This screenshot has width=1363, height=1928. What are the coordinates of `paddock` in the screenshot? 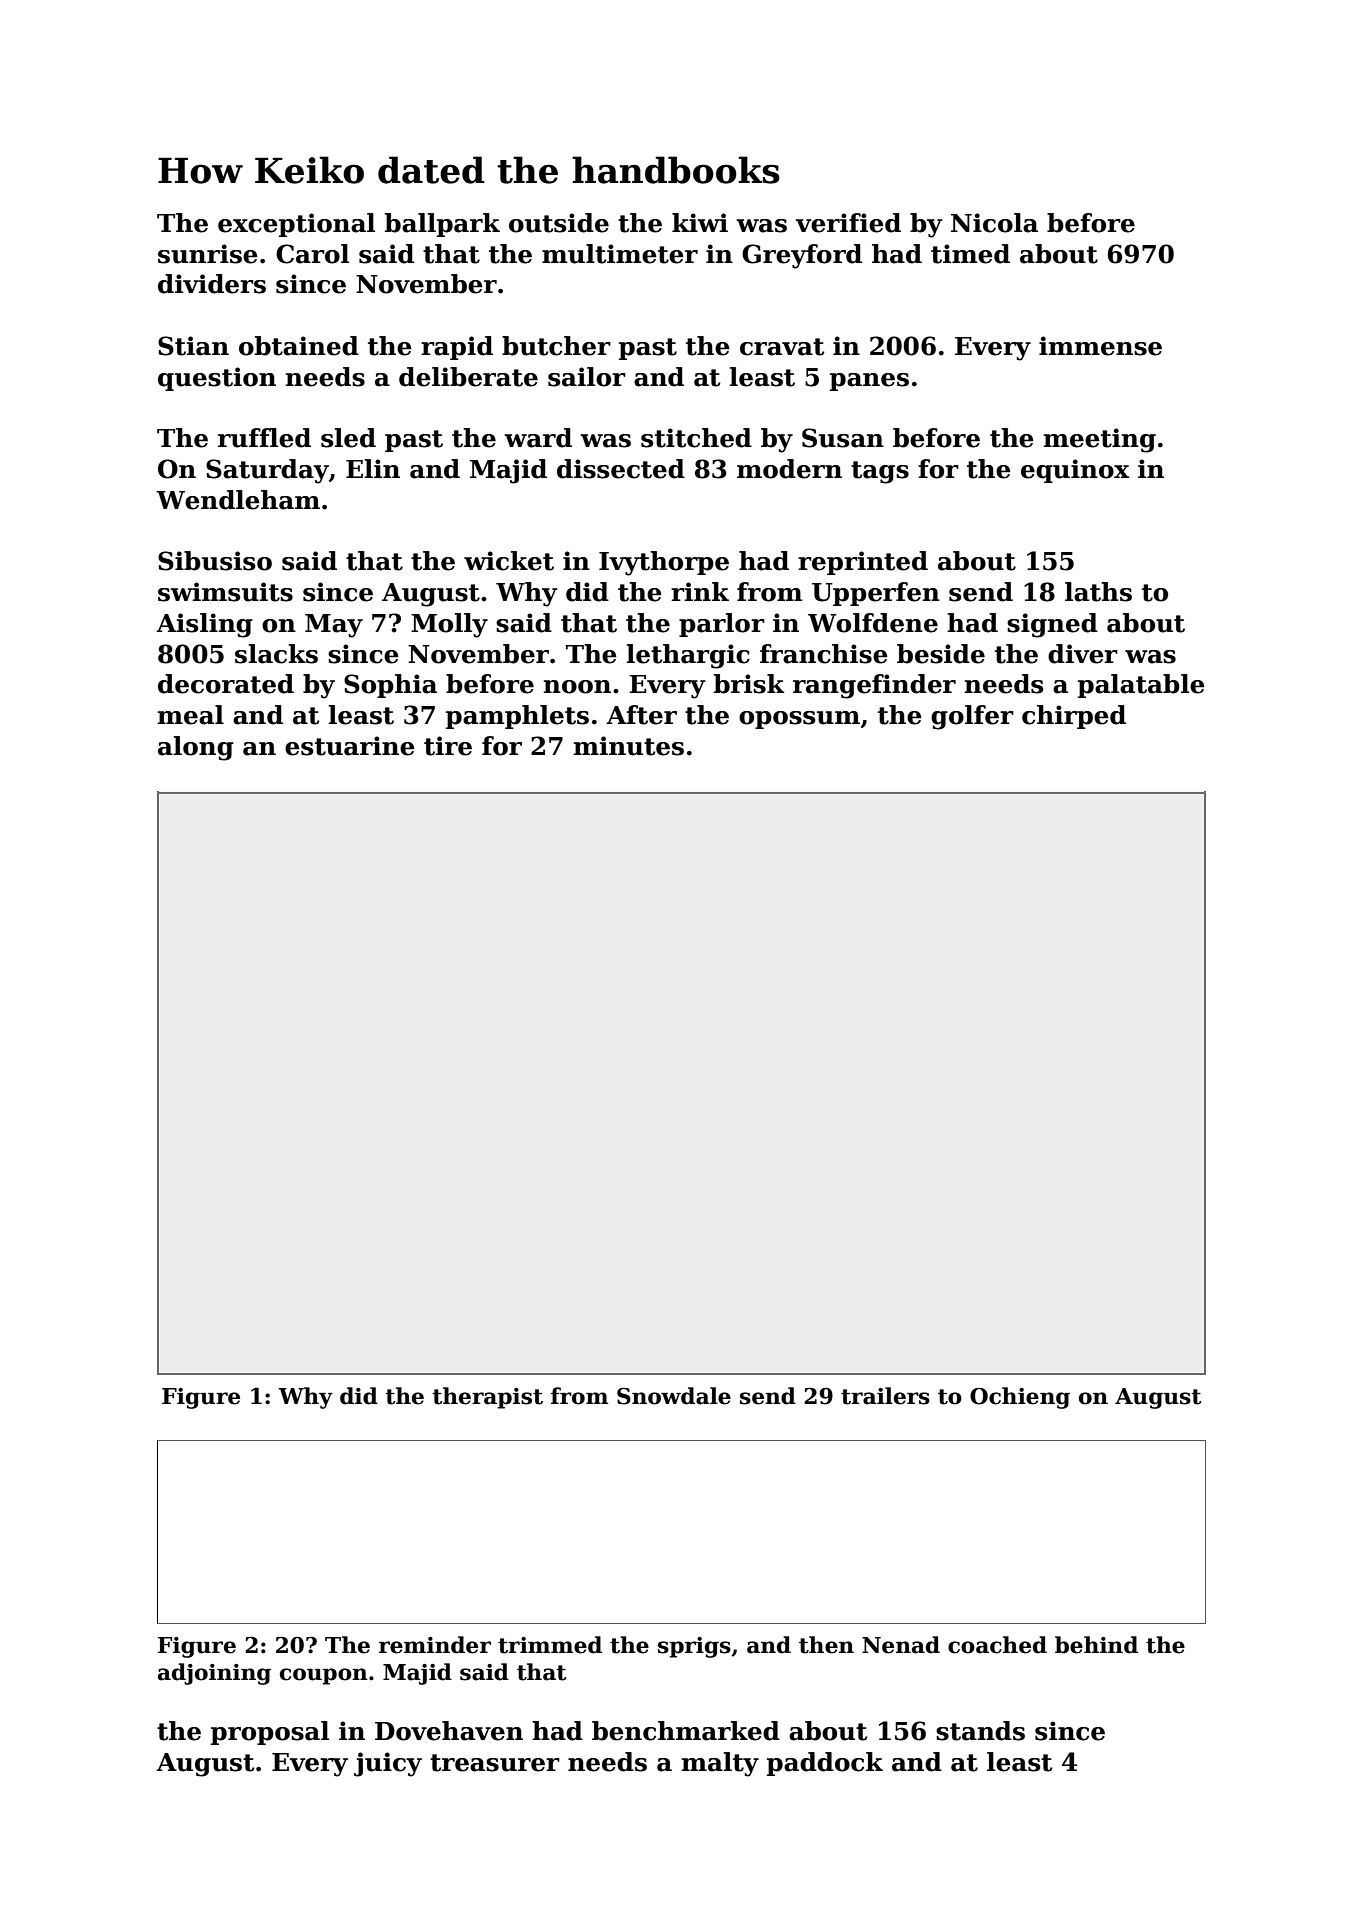 It's located at (825, 1764).
